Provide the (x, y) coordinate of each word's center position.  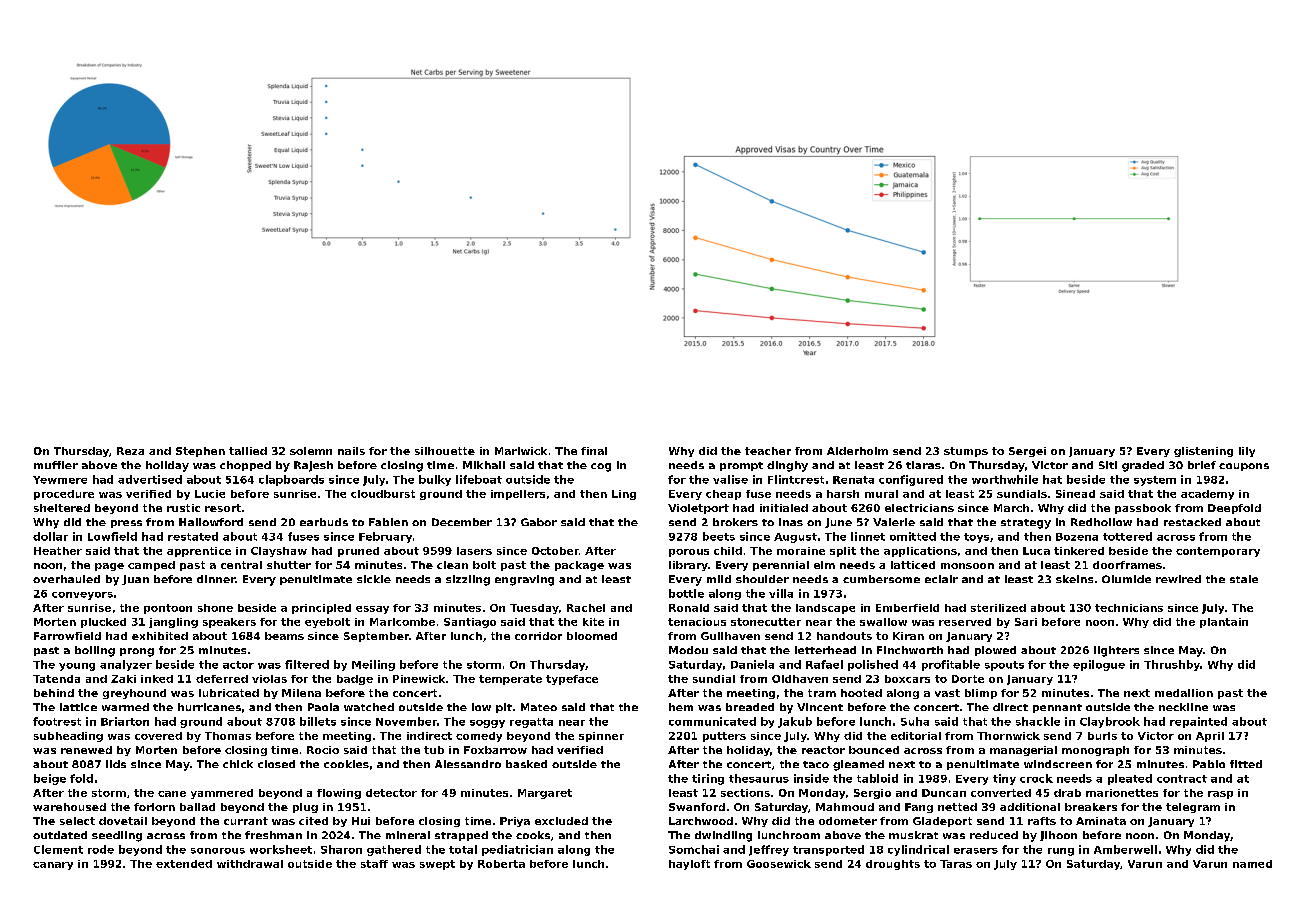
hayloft (689, 865)
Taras (956, 864)
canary (53, 866)
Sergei (1027, 452)
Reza (130, 451)
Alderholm (857, 451)
